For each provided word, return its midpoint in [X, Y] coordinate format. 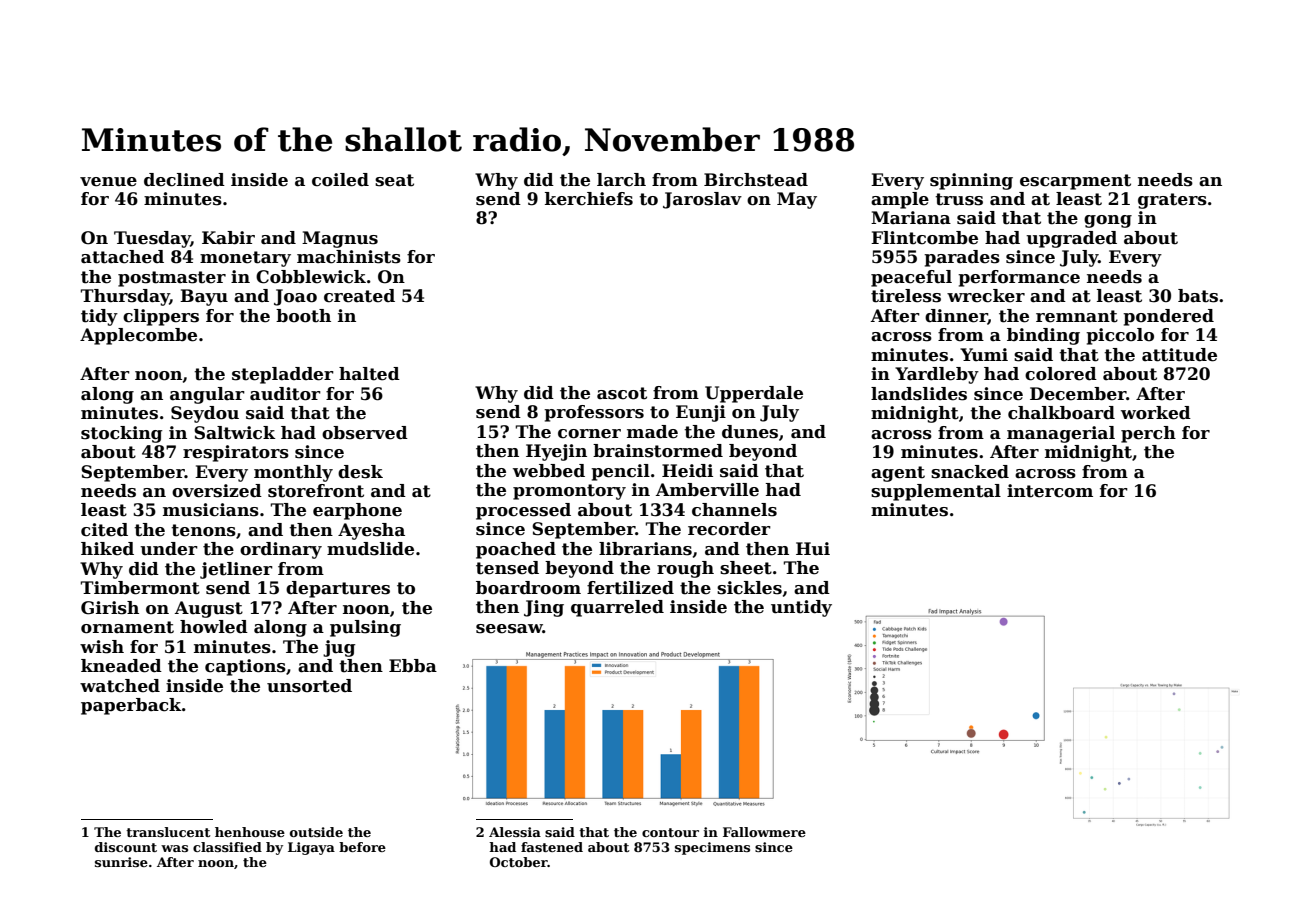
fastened [552, 847]
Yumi [984, 355]
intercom [1050, 491]
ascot [622, 393]
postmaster [172, 279]
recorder [729, 529]
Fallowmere [764, 832]
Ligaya [311, 848]
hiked [107, 549]
